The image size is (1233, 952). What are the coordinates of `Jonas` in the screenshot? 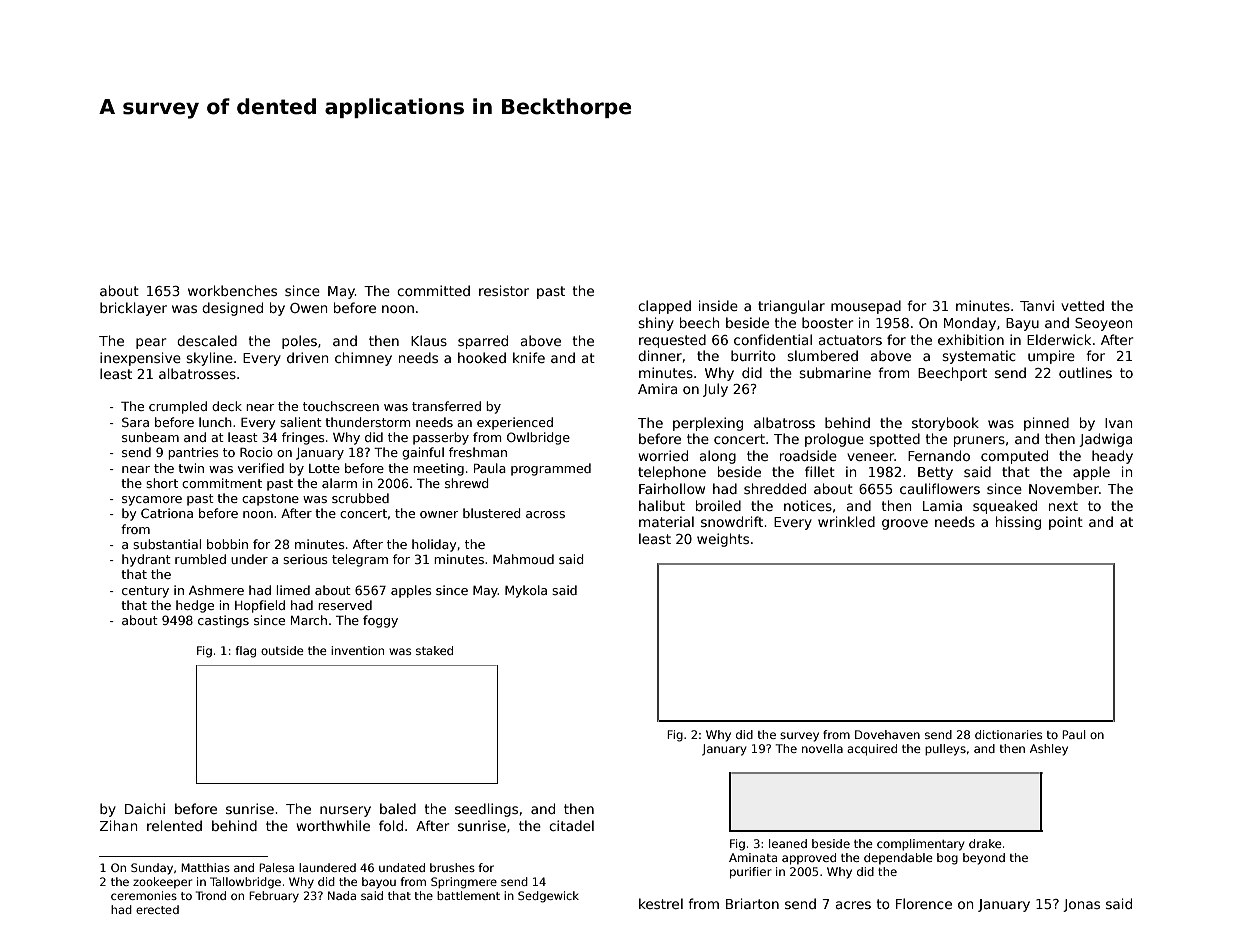 It's located at (1081, 905).
